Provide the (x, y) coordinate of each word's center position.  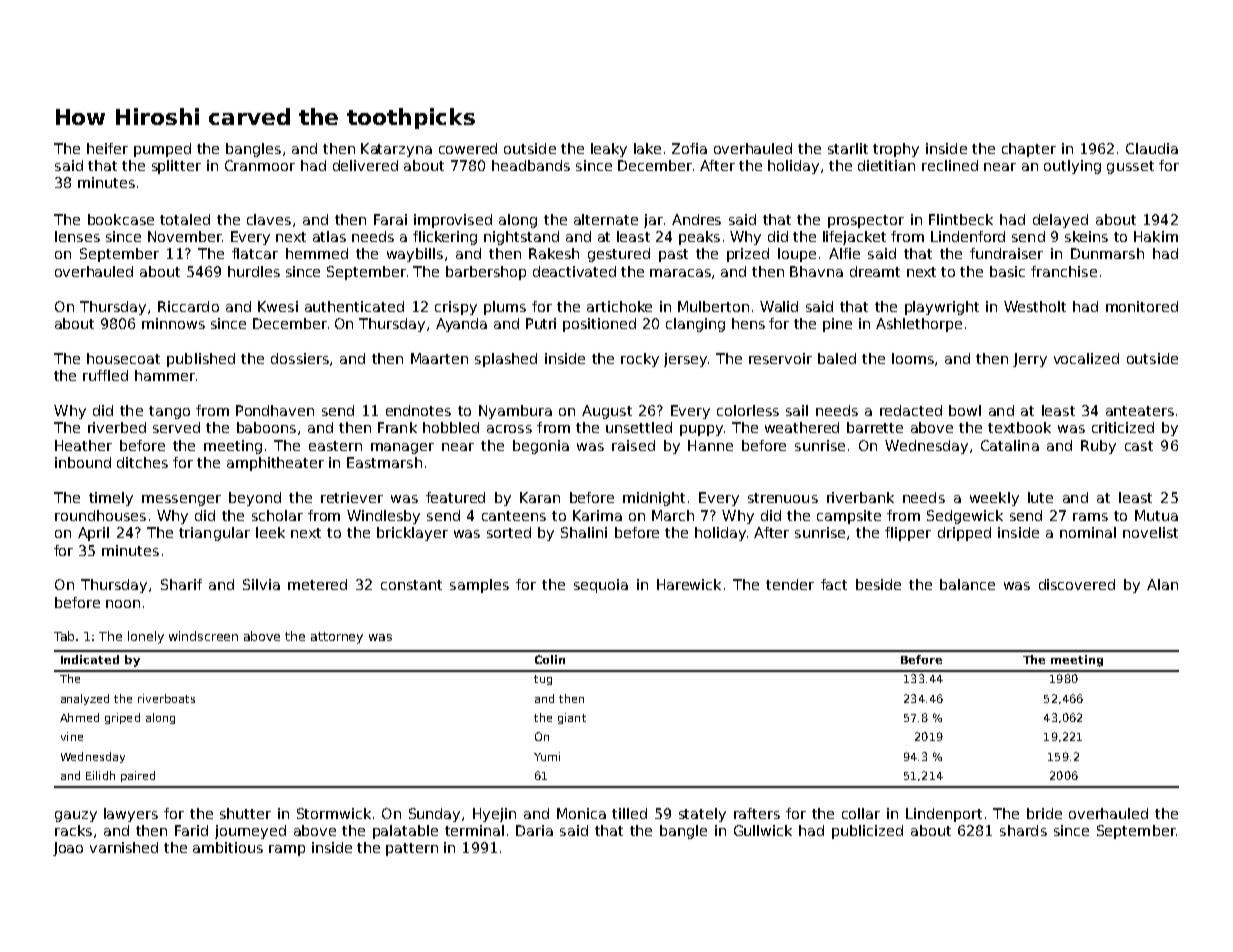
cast (1139, 446)
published (201, 360)
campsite (849, 517)
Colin (550, 659)
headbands (531, 165)
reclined (950, 165)
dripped (964, 534)
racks (73, 830)
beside (878, 584)
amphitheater (275, 464)
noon (123, 604)
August (607, 412)
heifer (107, 148)
